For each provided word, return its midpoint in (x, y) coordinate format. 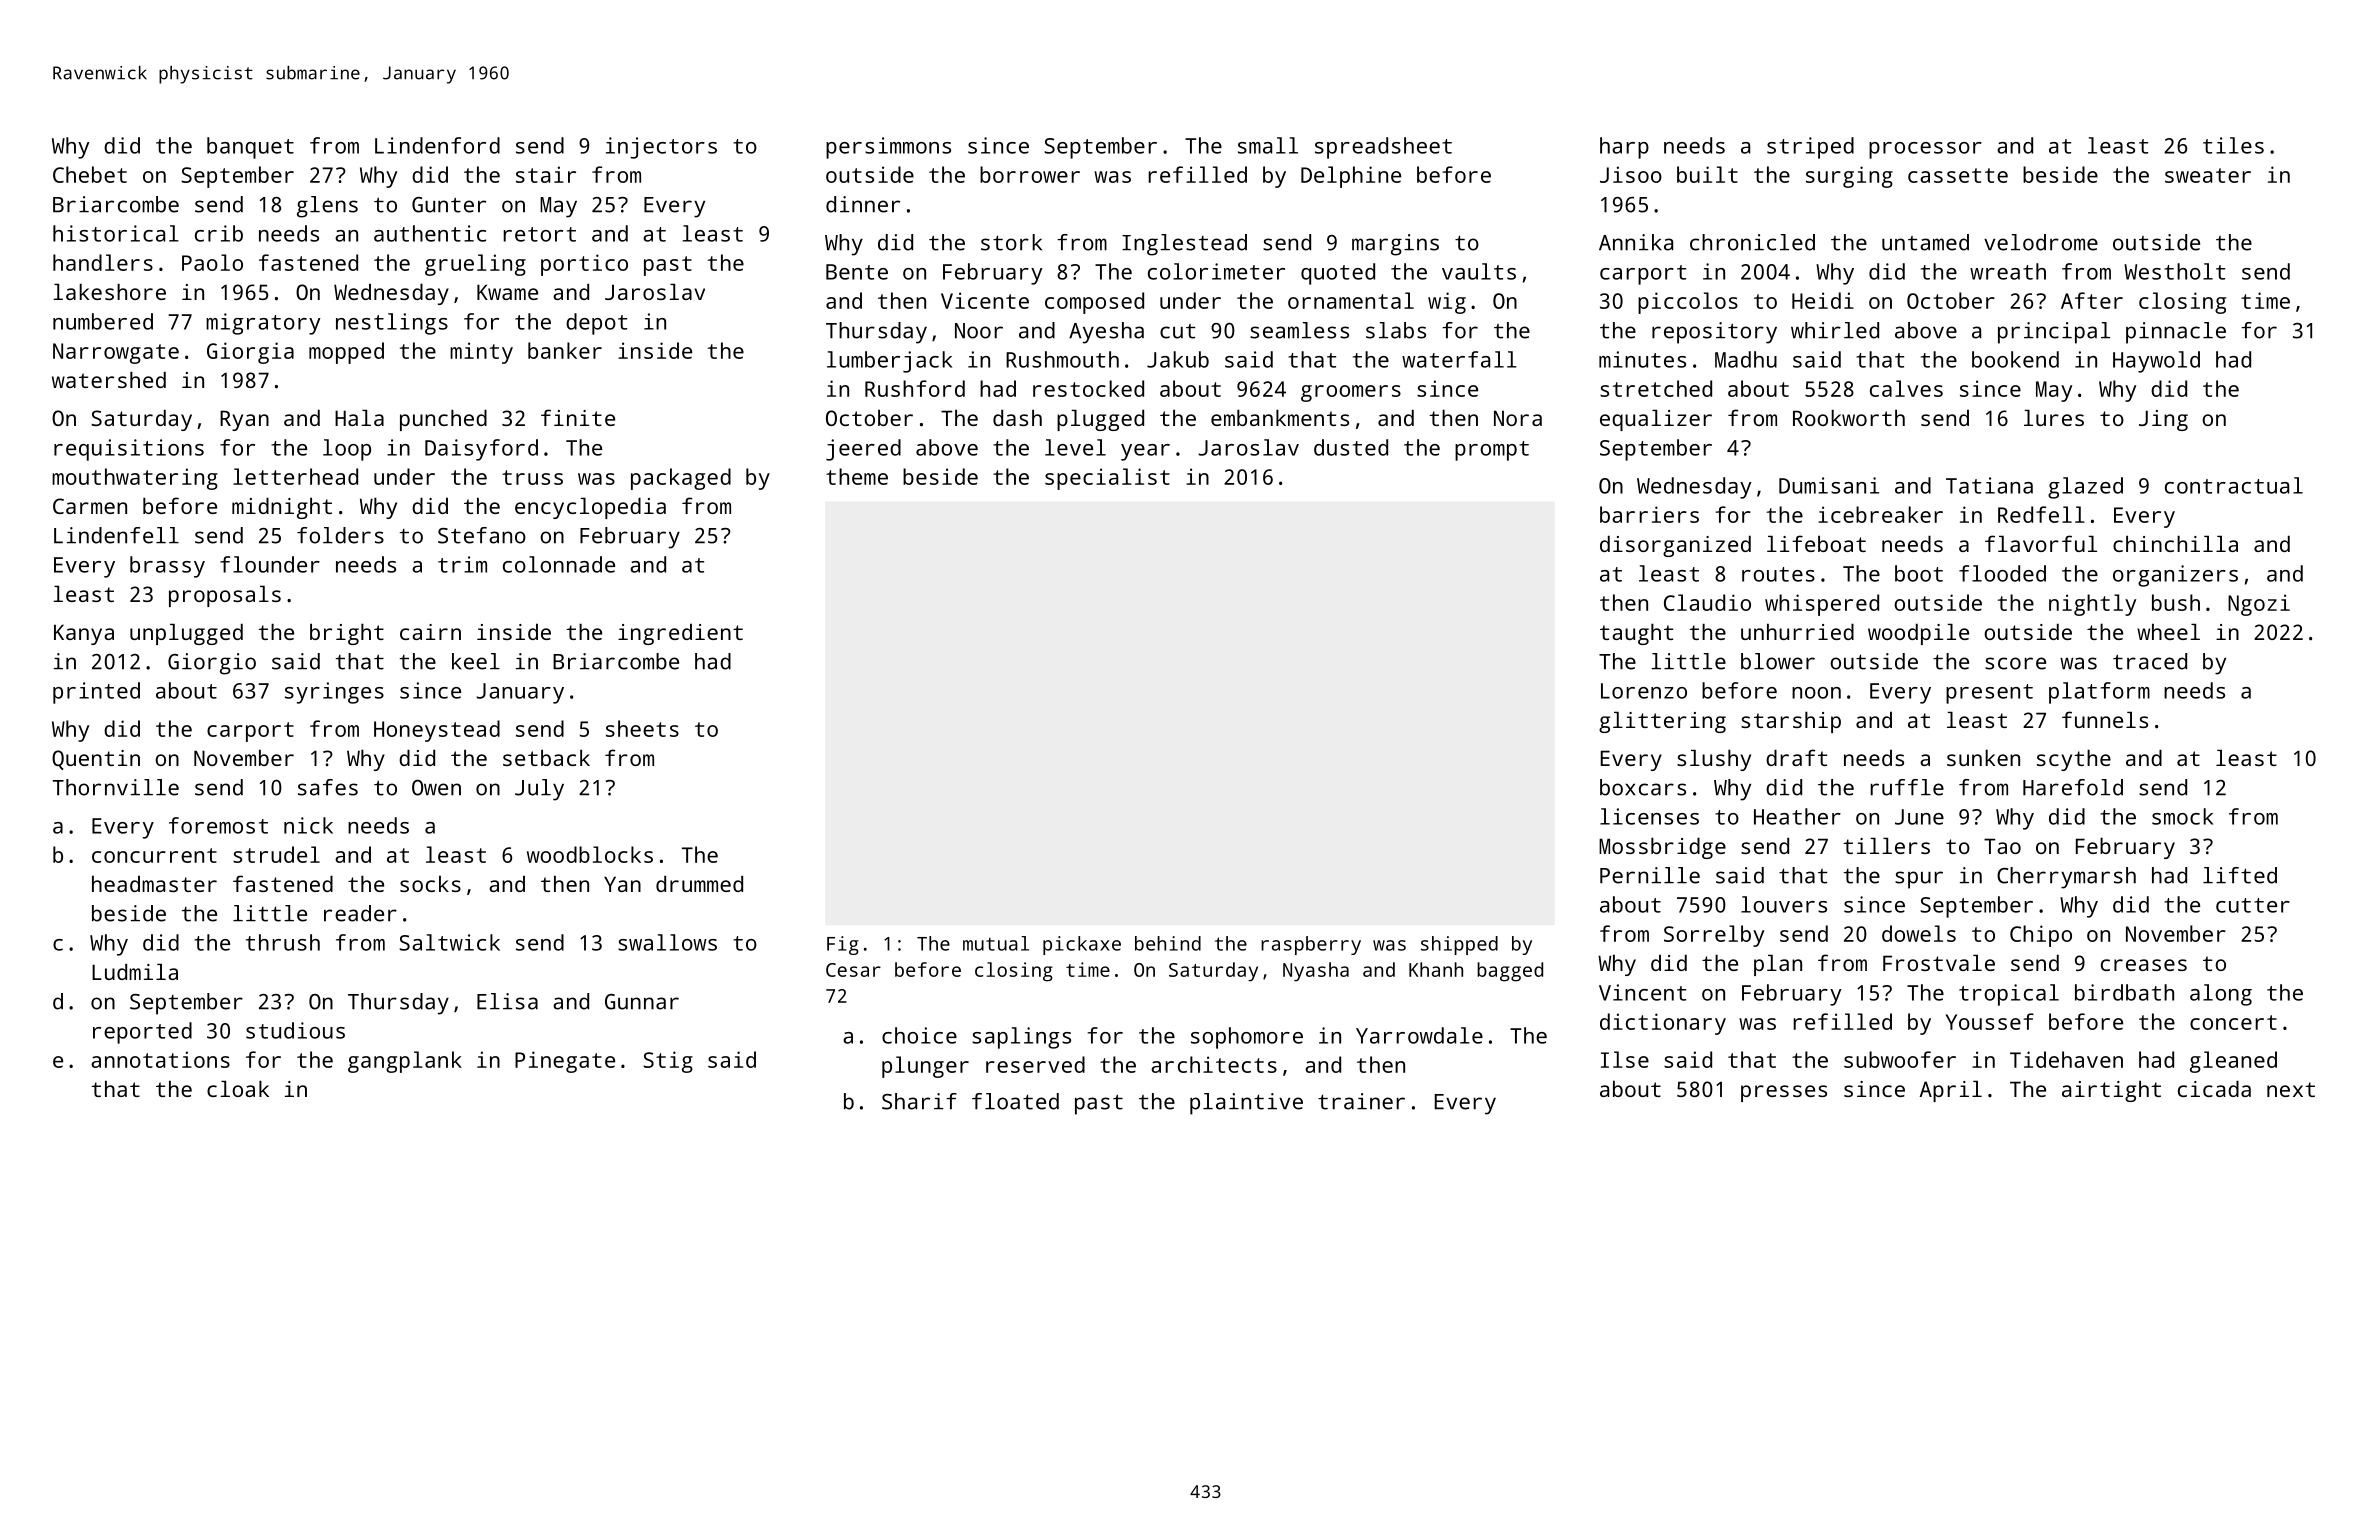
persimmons (888, 148)
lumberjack (889, 362)
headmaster (154, 883)
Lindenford (437, 145)
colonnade (559, 564)
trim (462, 564)
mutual (996, 943)
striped (1810, 148)
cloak (238, 1088)
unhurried (1797, 631)
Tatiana (1989, 485)
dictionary (1663, 1024)
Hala (359, 417)
